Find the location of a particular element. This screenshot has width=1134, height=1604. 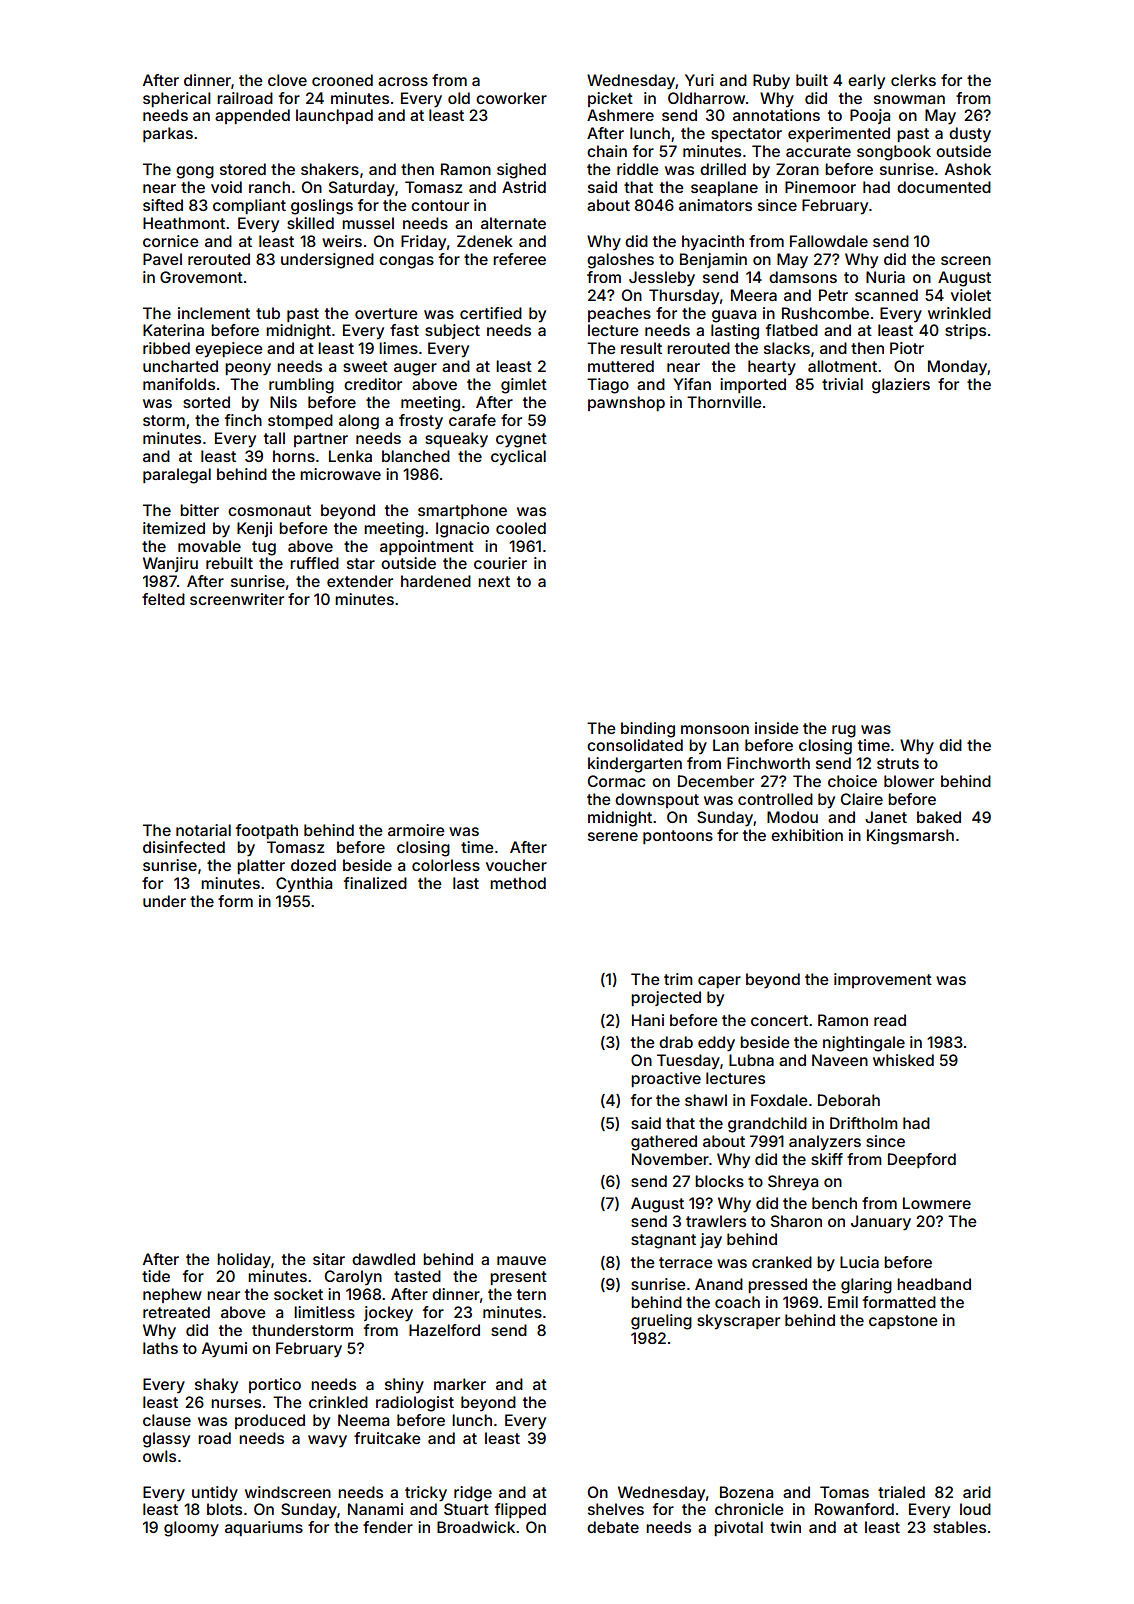

clove is located at coordinates (287, 80).
